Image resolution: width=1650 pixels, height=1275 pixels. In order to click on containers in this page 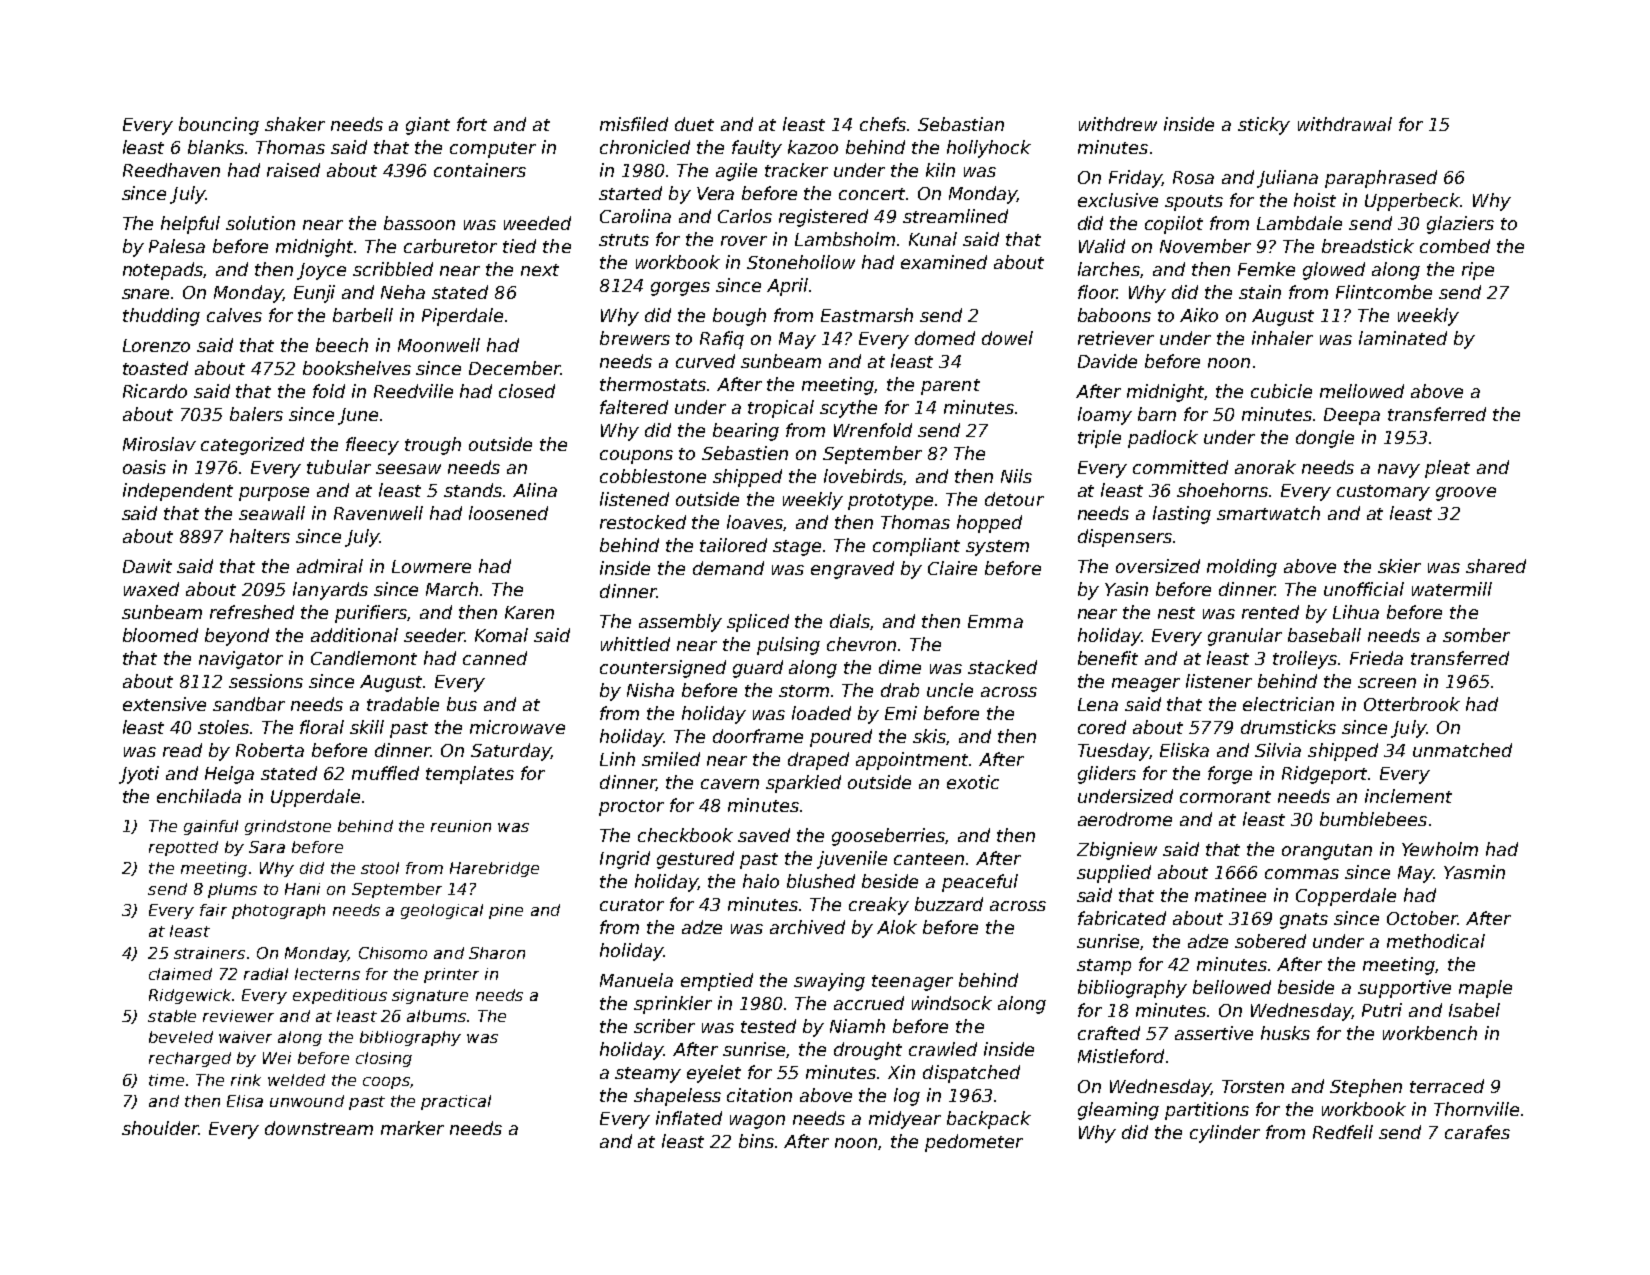, I will do `click(480, 170)`.
